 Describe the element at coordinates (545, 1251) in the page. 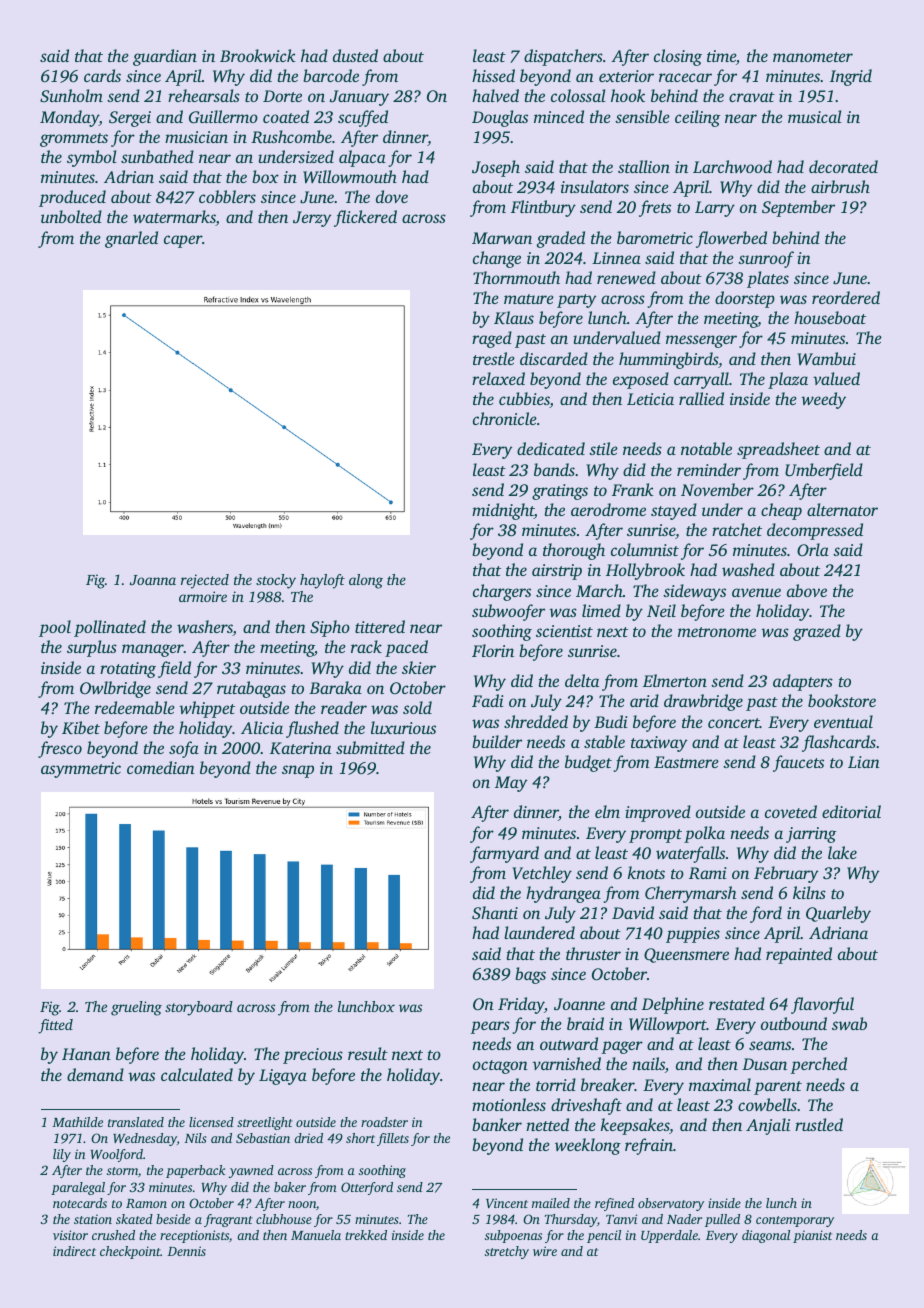

I see `wire` at that location.
